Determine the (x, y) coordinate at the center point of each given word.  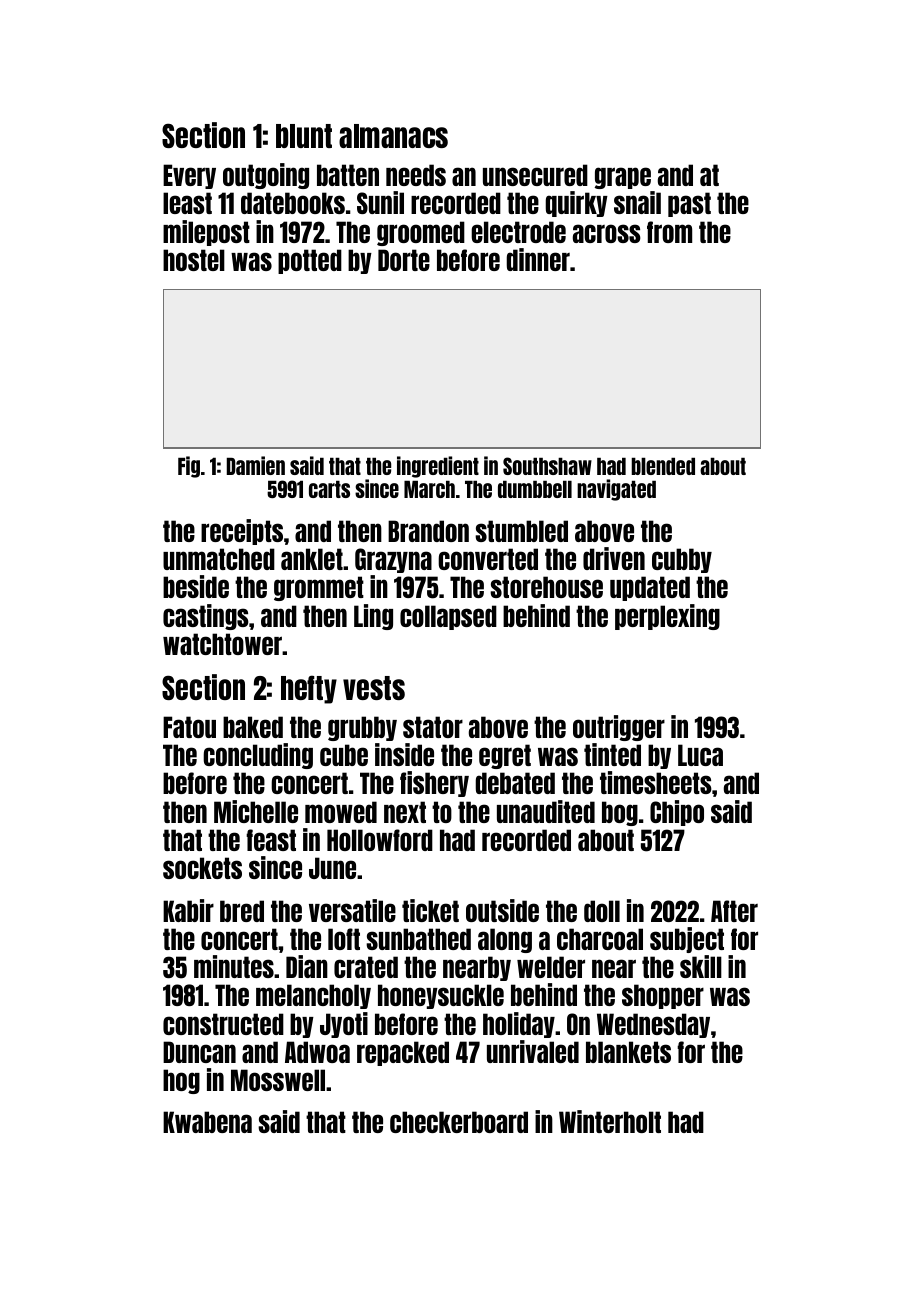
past (689, 204)
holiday (519, 1025)
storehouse (546, 587)
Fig (189, 467)
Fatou (189, 727)
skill (701, 966)
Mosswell (278, 1080)
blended (663, 466)
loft (344, 939)
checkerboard (459, 1122)
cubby (682, 560)
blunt (304, 136)
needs (416, 175)
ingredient (438, 467)
